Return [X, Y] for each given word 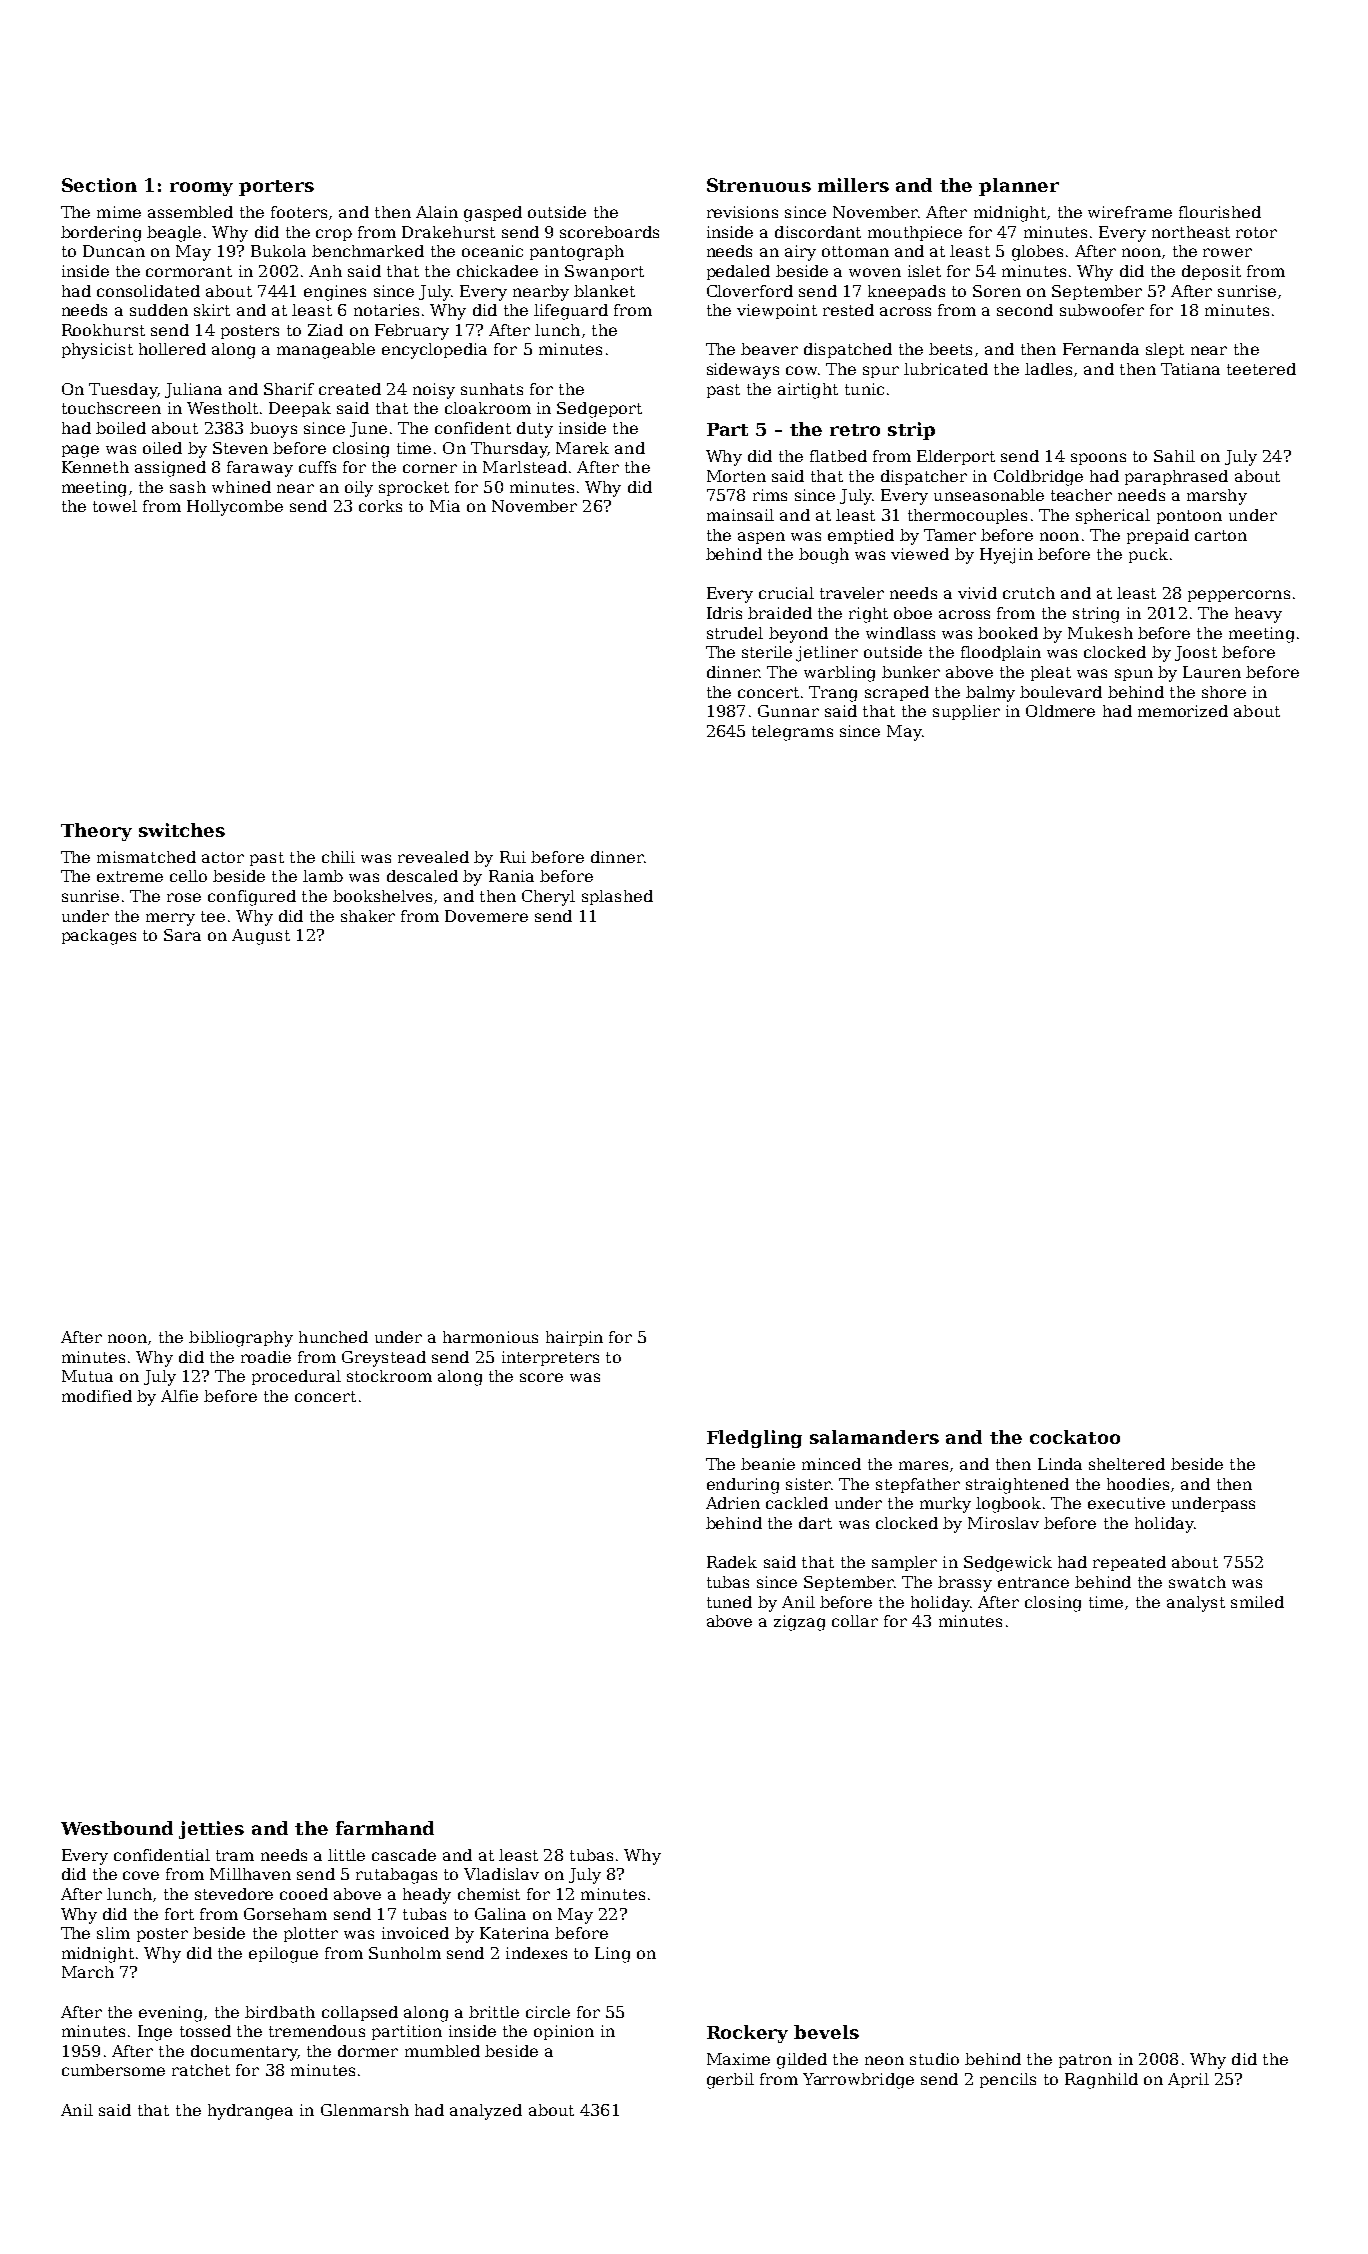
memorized [1183, 711]
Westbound [117, 1828]
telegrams [792, 733]
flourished [1220, 212]
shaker [368, 916]
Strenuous [759, 185]
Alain [437, 212]
